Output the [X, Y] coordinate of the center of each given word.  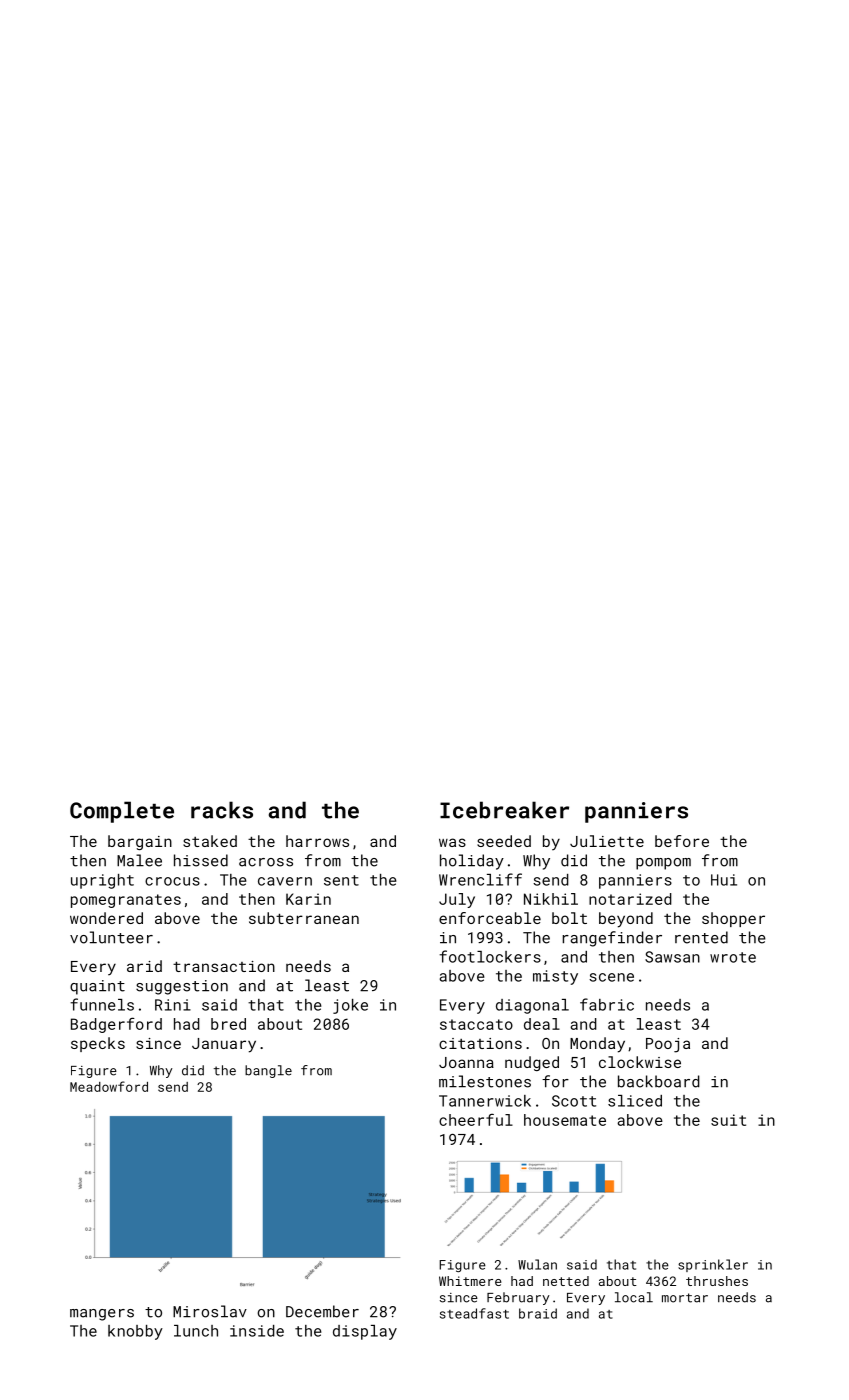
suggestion [182, 987]
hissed [201, 860]
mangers [102, 1315]
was [452, 842]
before [682, 841]
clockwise [640, 1062]
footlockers [490, 956]
